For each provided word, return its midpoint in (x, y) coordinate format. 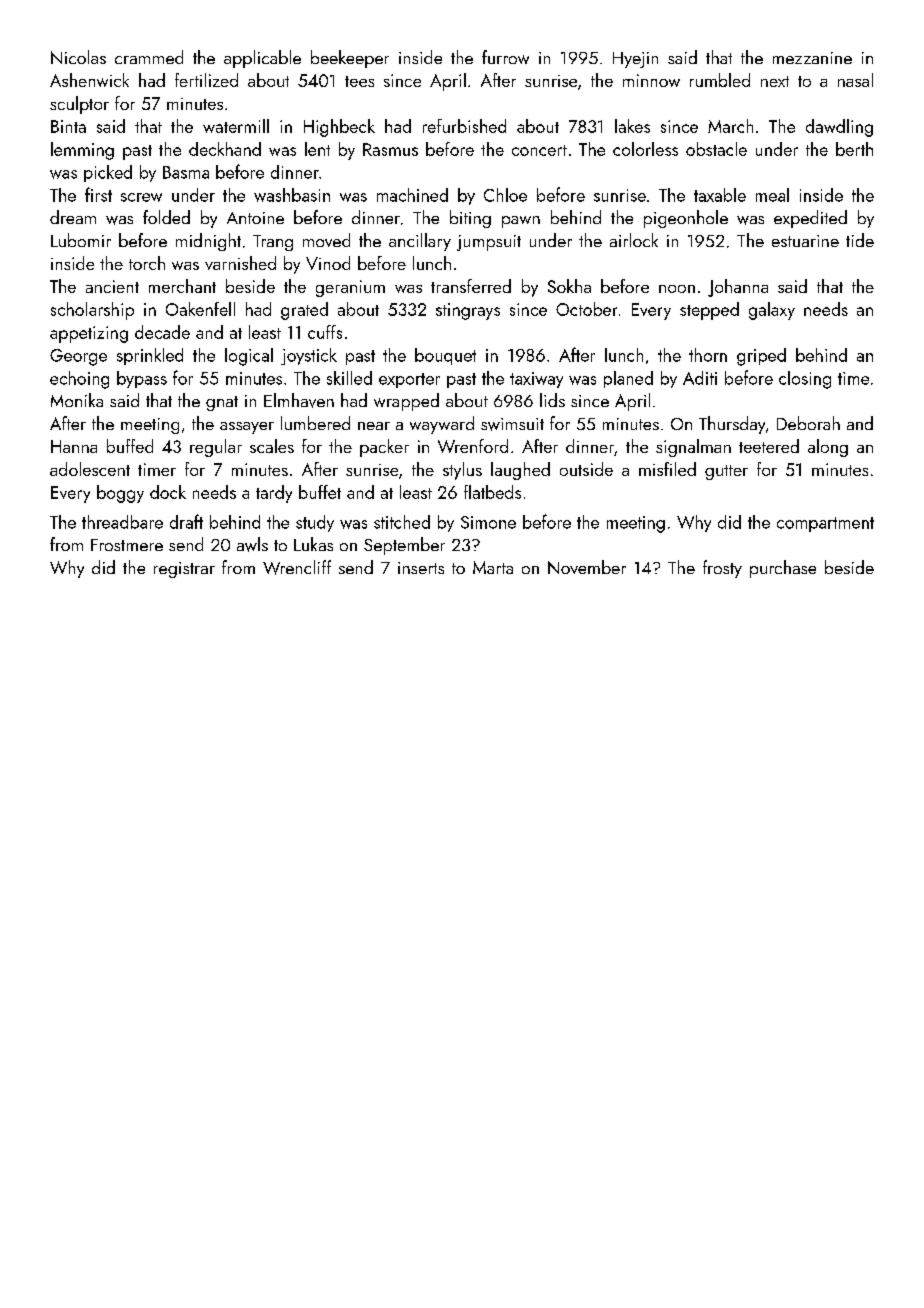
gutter (726, 472)
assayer (247, 428)
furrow (505, 57)
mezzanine (812, 58)
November (587, 567)
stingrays (468, 311)
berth (854, 149)
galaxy (772, 311)
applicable (262, 59)
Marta (493, 567)
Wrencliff (297, 567)
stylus (462, 471)
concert (539, 150)
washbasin (292, 195)
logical (249, 357)
